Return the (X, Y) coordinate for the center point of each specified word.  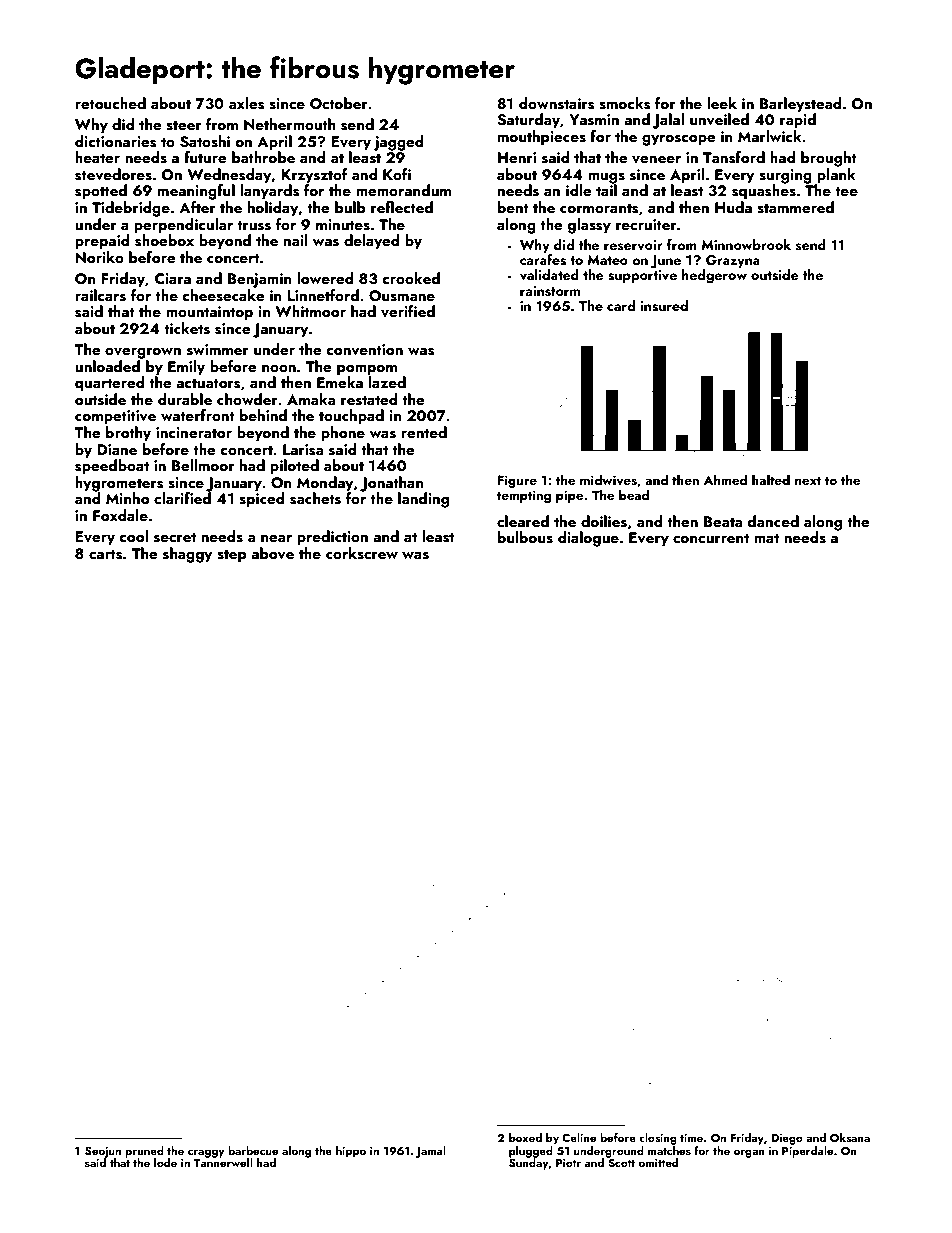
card (621, 305)
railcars (100, 295)
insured (664, 306)
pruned (144, 1152)
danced (773, 521)
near (276, 538)
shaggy (187, 555)
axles (247, 103)
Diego (787, 1139)
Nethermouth (289, 124)
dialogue (588, 539)
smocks (625, 103)
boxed (525, 1137)
